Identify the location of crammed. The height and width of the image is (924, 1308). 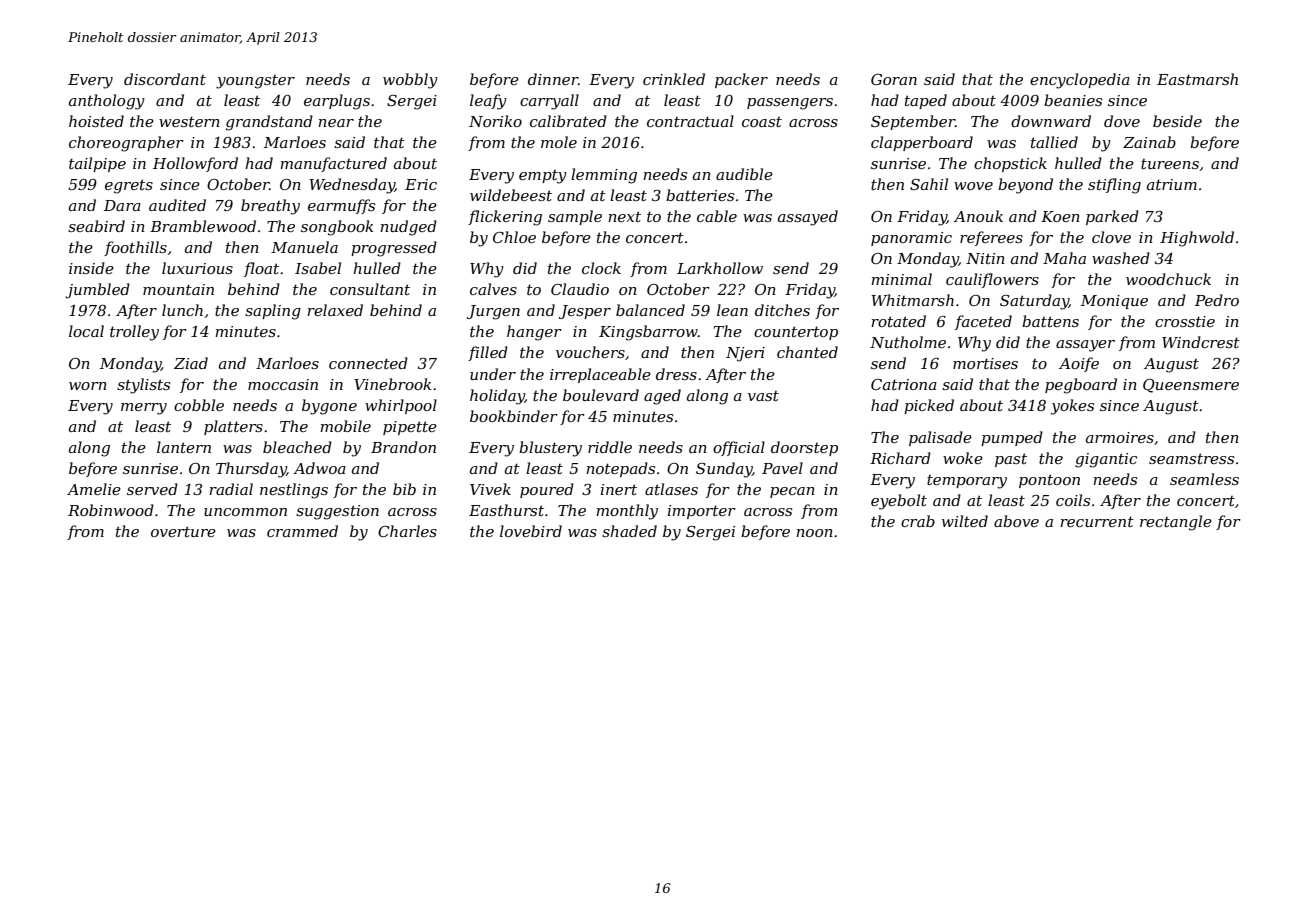
(302, 531).
